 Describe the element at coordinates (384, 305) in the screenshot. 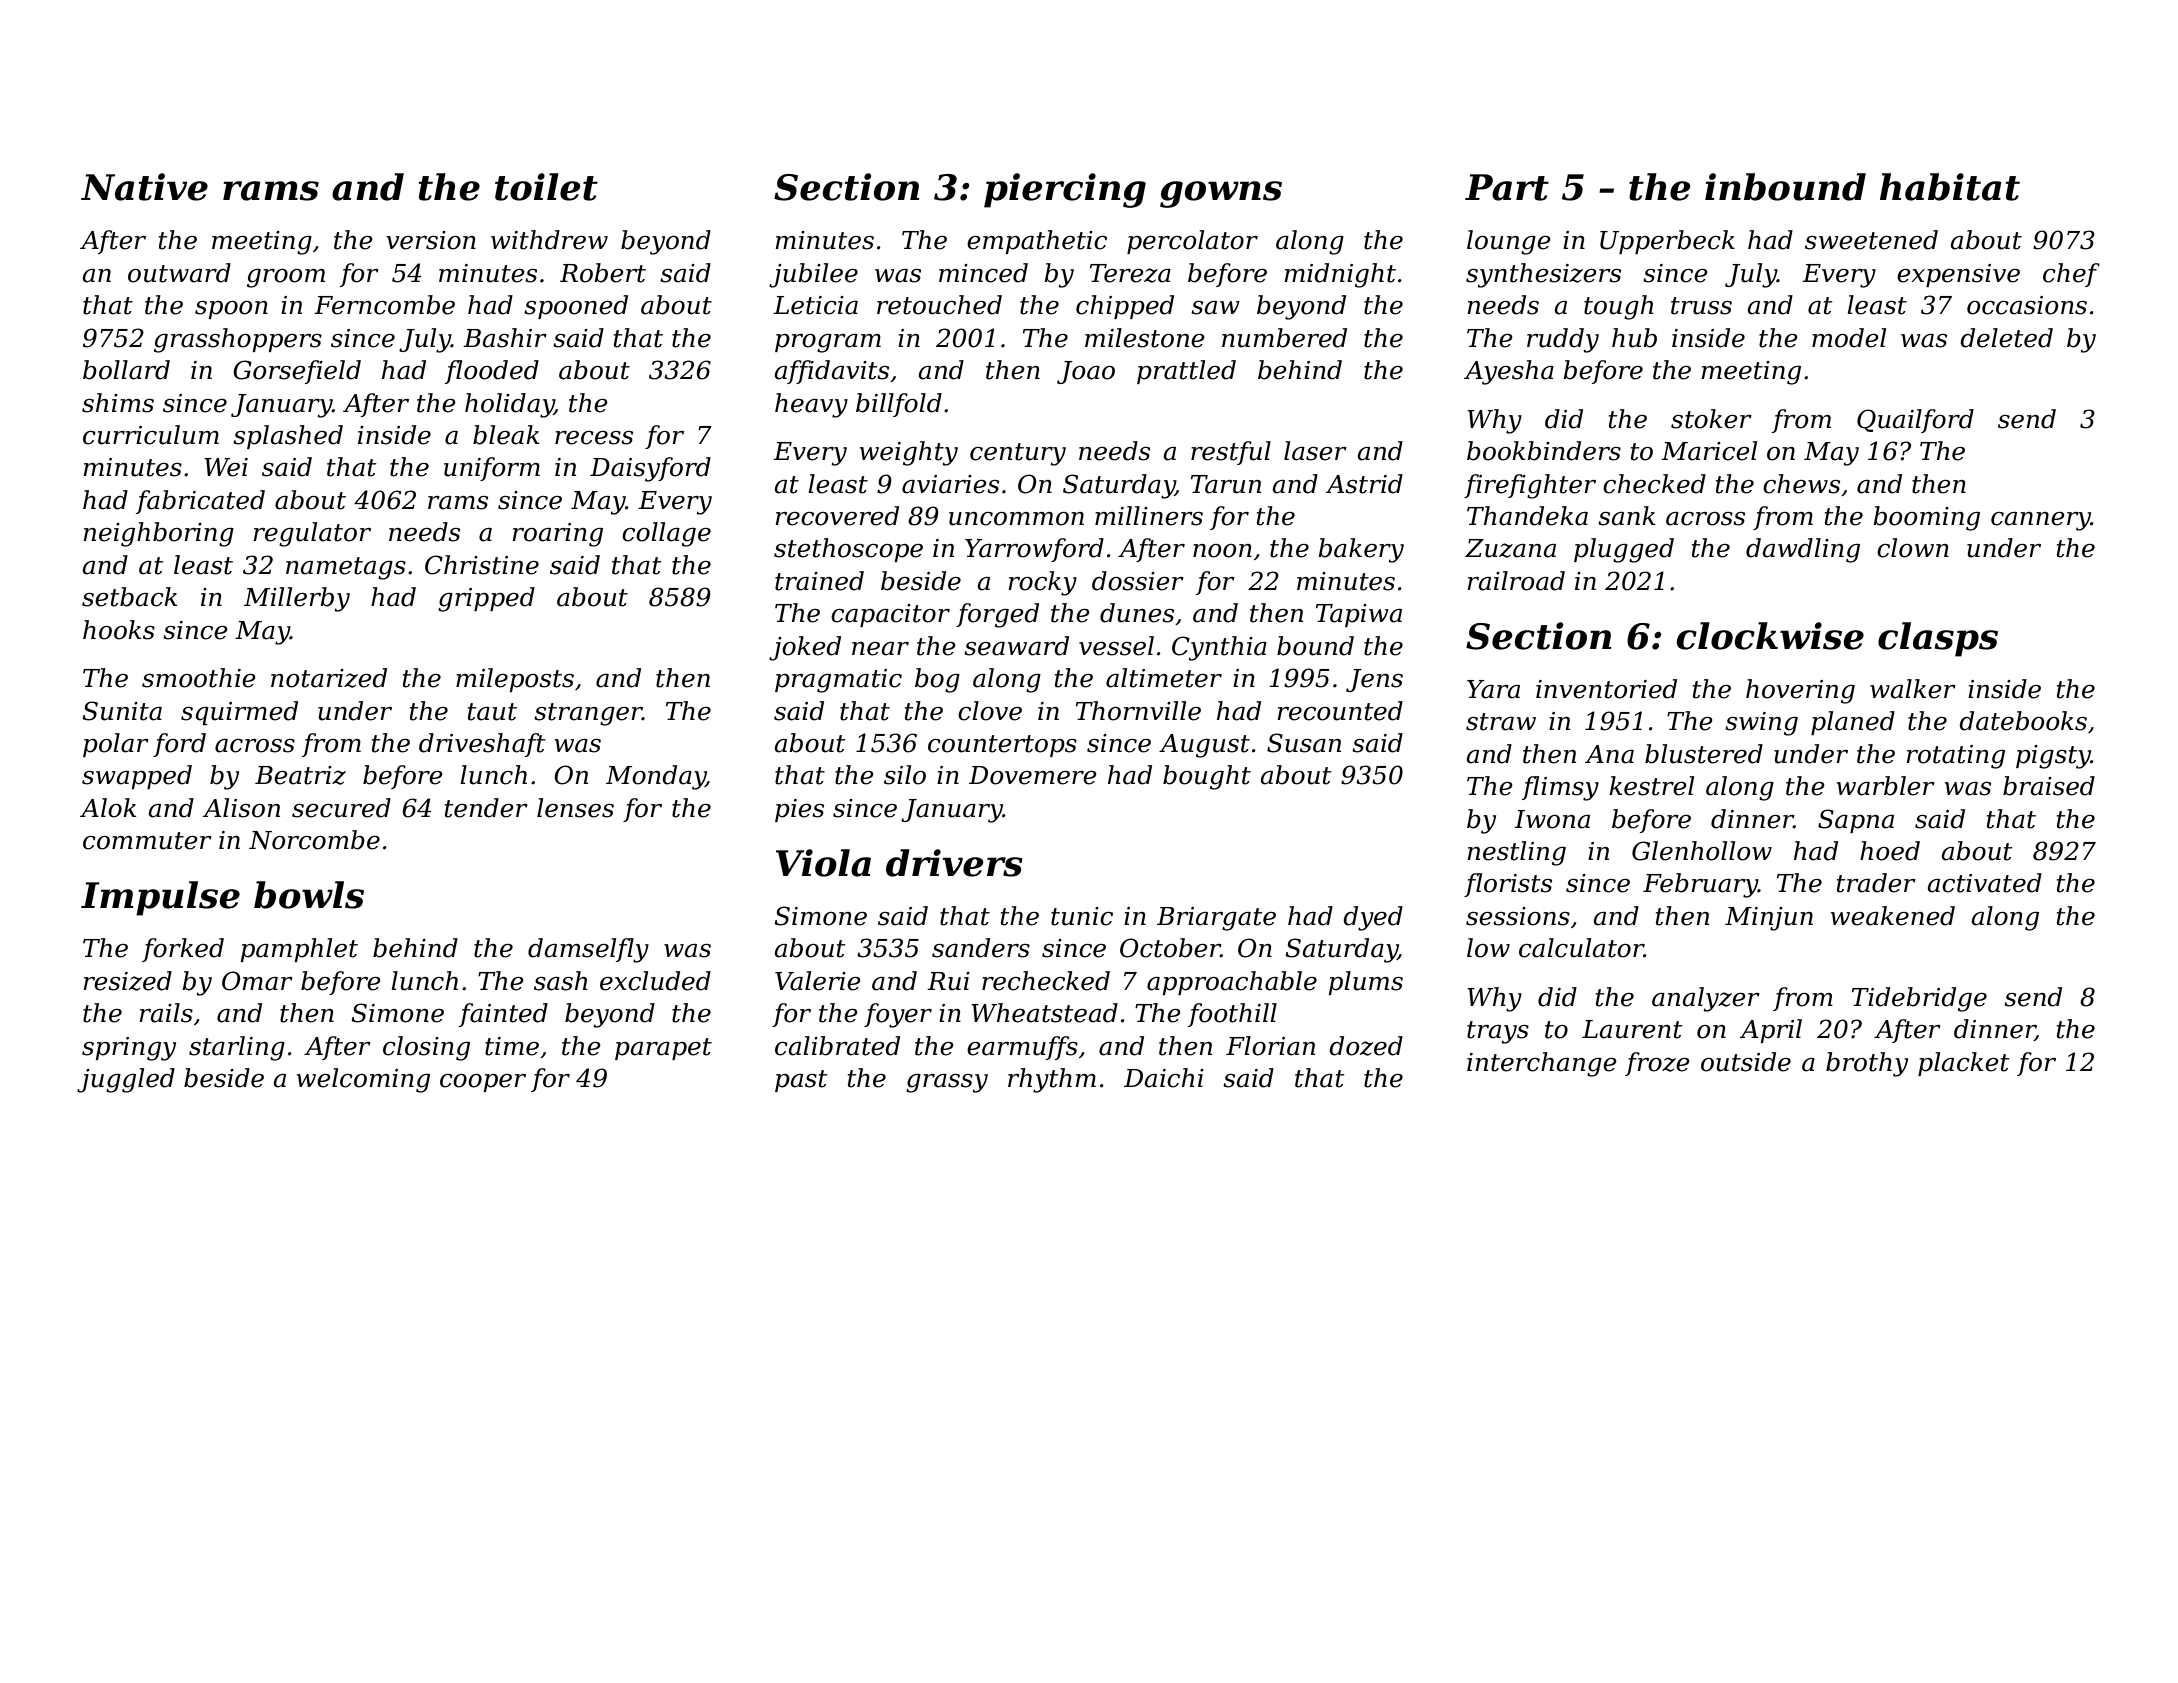

I see `Ferncombe` at that location.
